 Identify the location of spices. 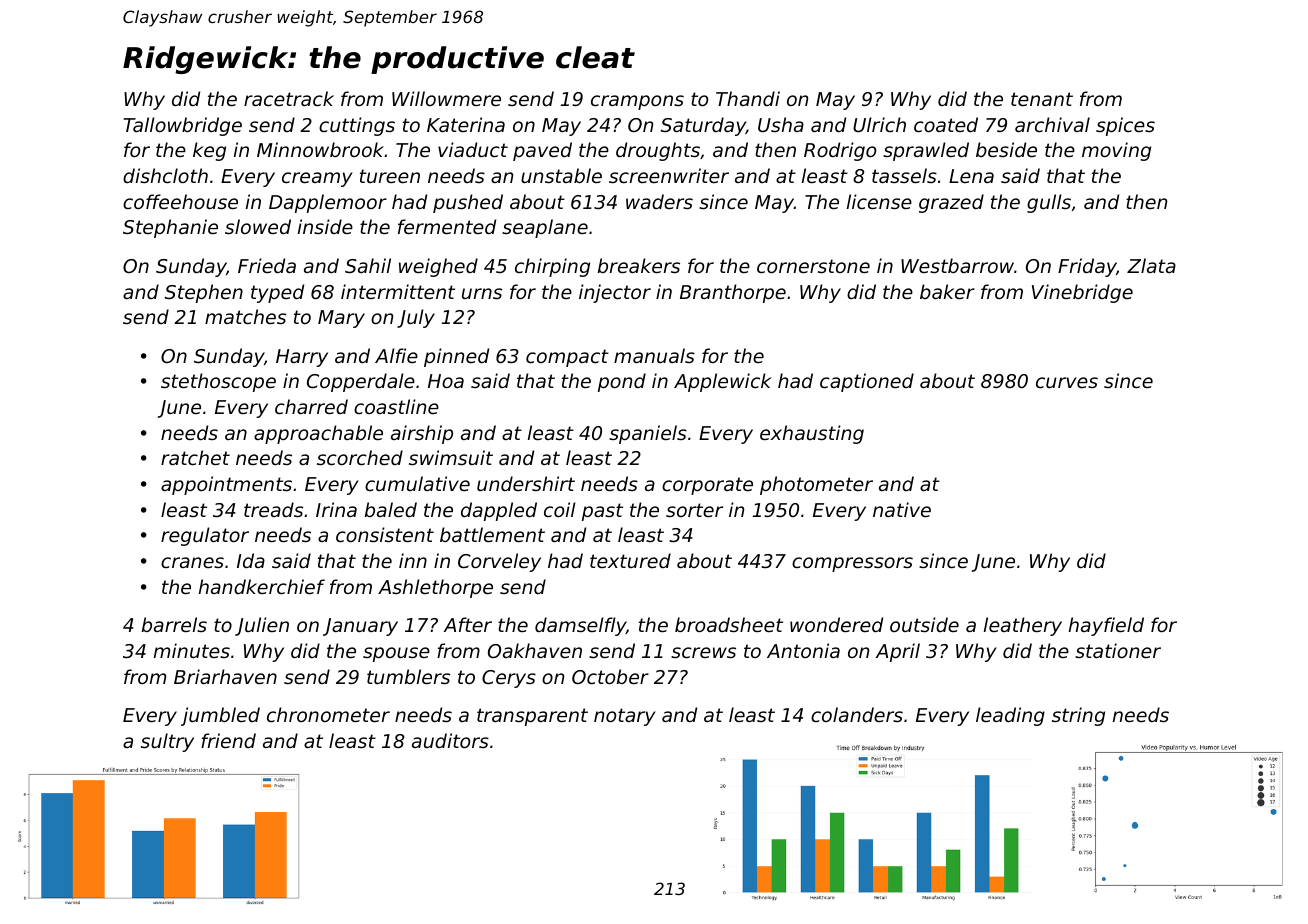
(1125, 126).
